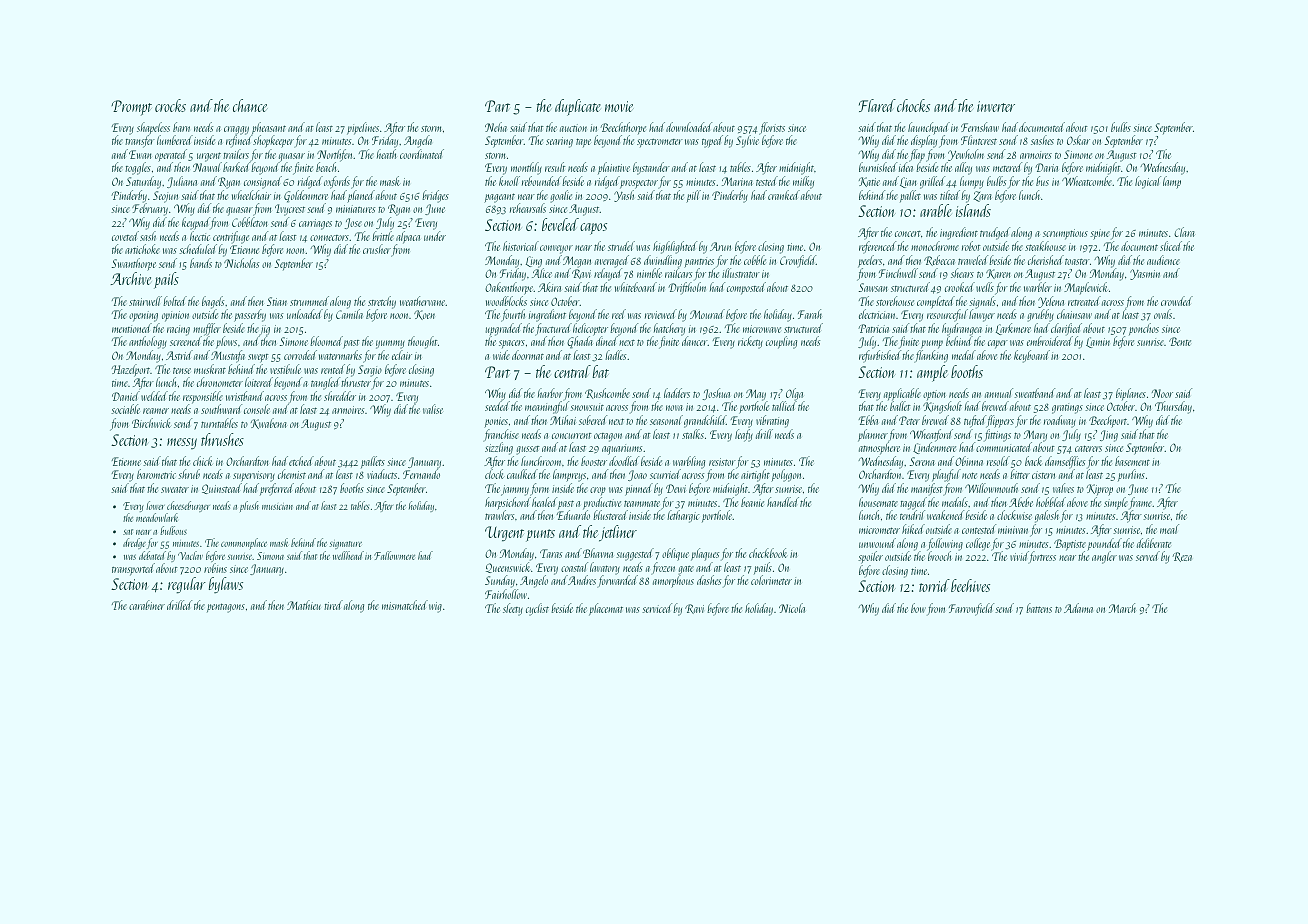  What do you see at coordinates (1108, 421) in the screenshot?
I see `Beechport` at bounding box center [1108, 421].
